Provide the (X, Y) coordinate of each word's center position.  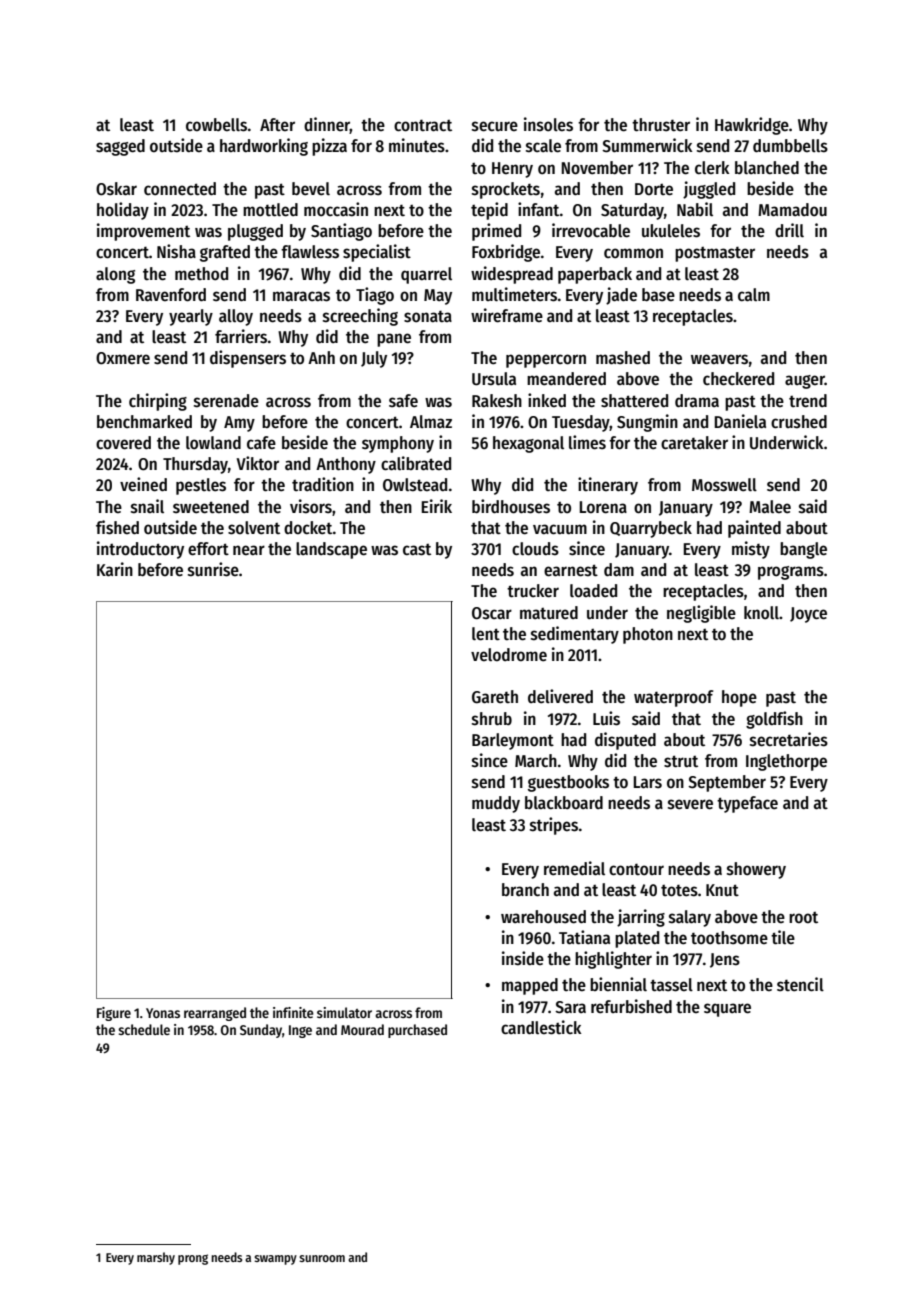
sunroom (322, 1258)
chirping (158, 402)
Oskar (116, 189)
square (727, 1010)
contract (423, 125)
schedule (144, 1029)
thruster (661, 125)
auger (805, 382)
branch (525, 890)
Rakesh (497, 401)
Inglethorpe (786, 762)
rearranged (215, 1014)
